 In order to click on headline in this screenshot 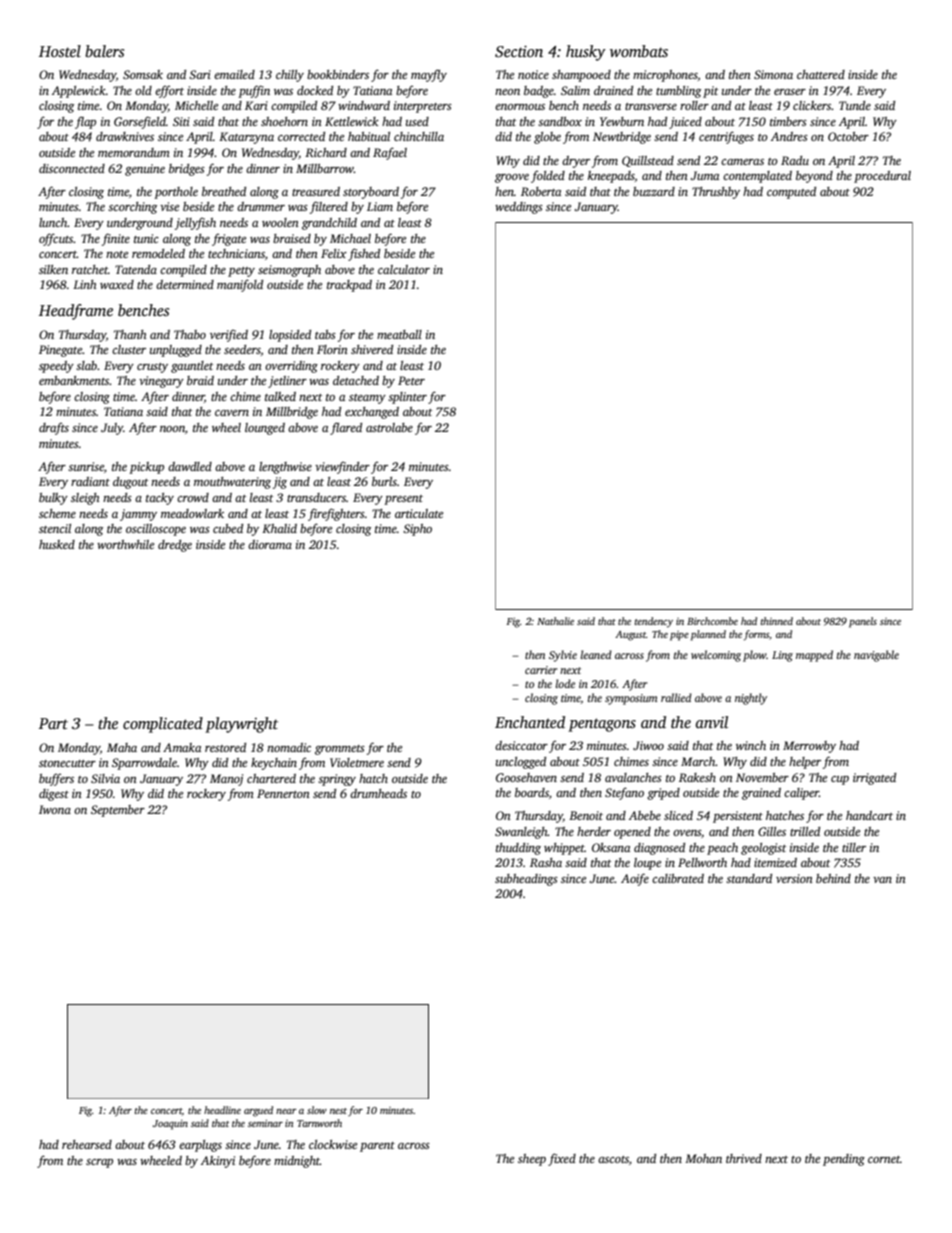, I will do `click(222, 1110)`.
